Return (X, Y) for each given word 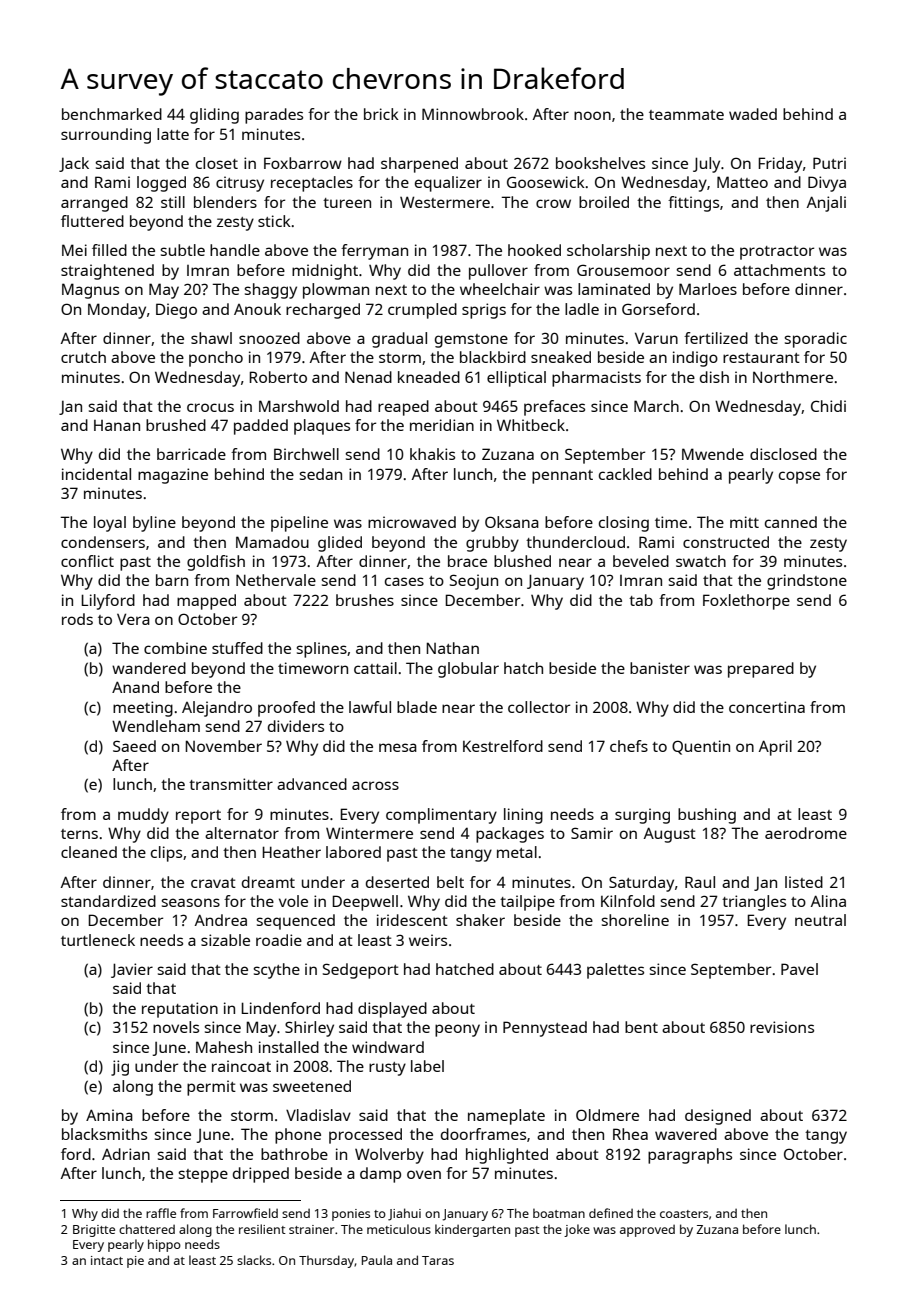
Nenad (368, 377)
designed (718, 1117)
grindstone (807, 582)
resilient (262, 1229)
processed (365, 1136)
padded (261, 427)
